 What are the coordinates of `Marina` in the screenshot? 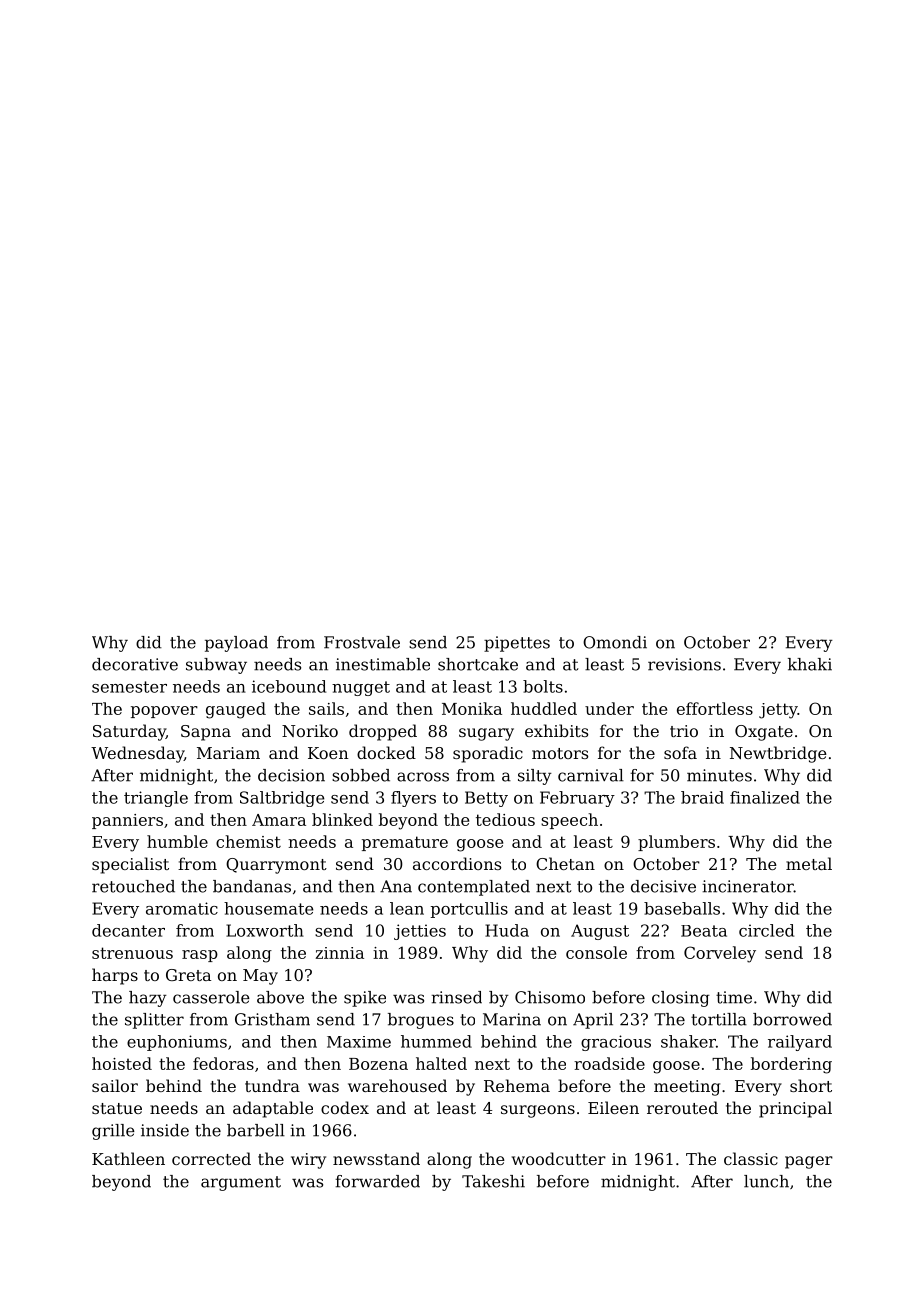 It's located at (512, 1019).
